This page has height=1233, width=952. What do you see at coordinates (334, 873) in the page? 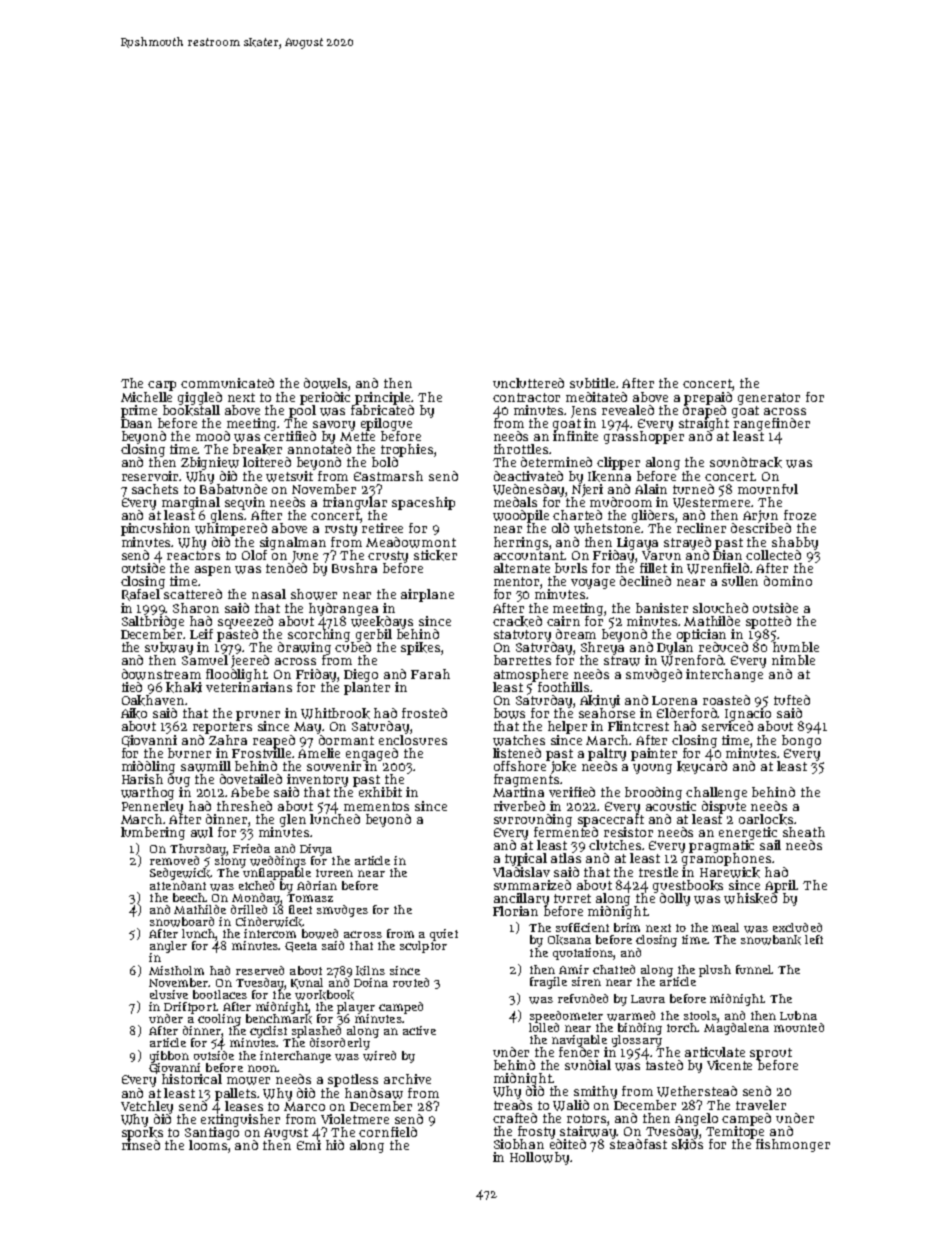
I see `tureen` at bounding box center [334, 873].
